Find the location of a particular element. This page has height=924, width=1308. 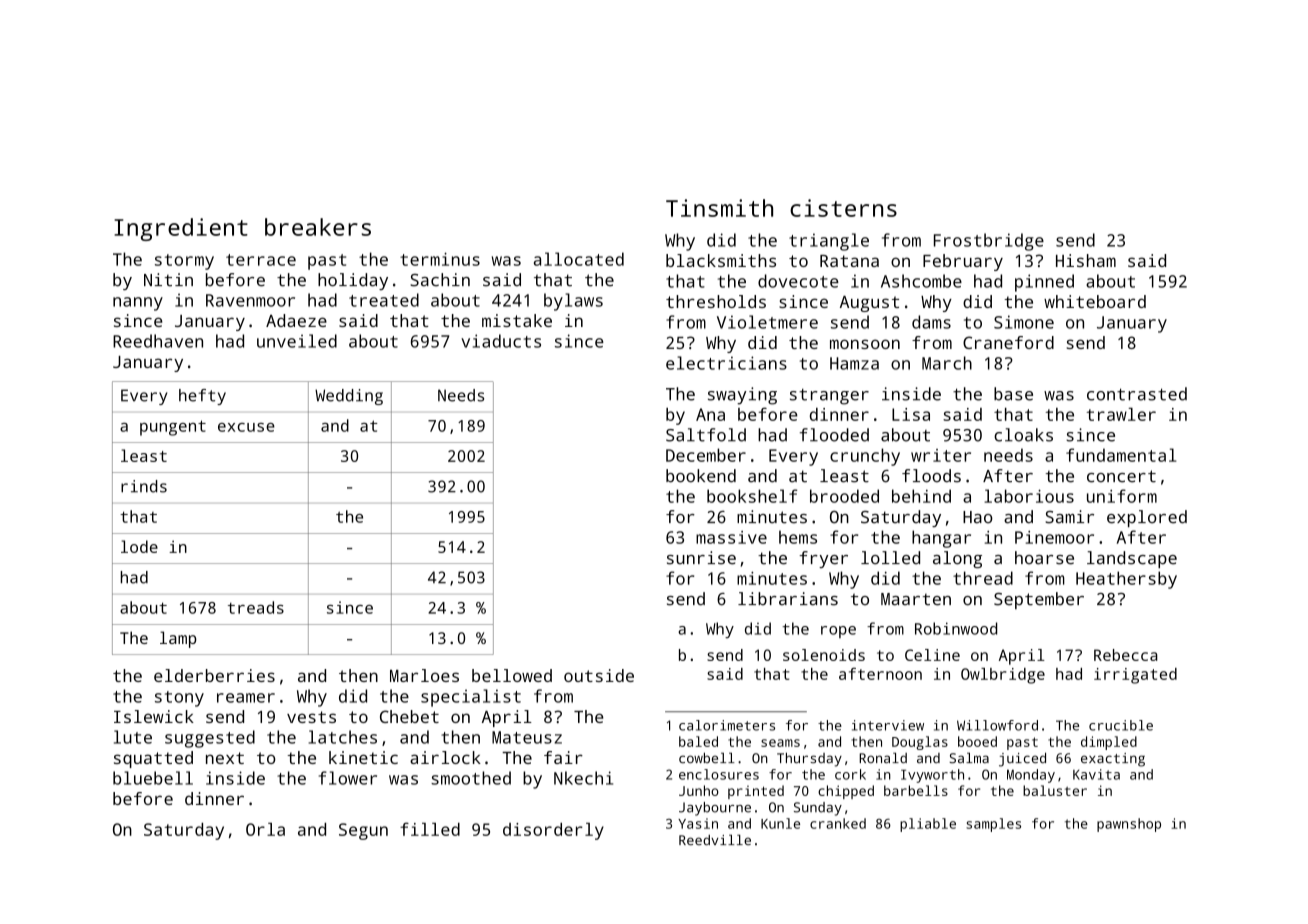

hefty is located at coordinates (202, 397).
